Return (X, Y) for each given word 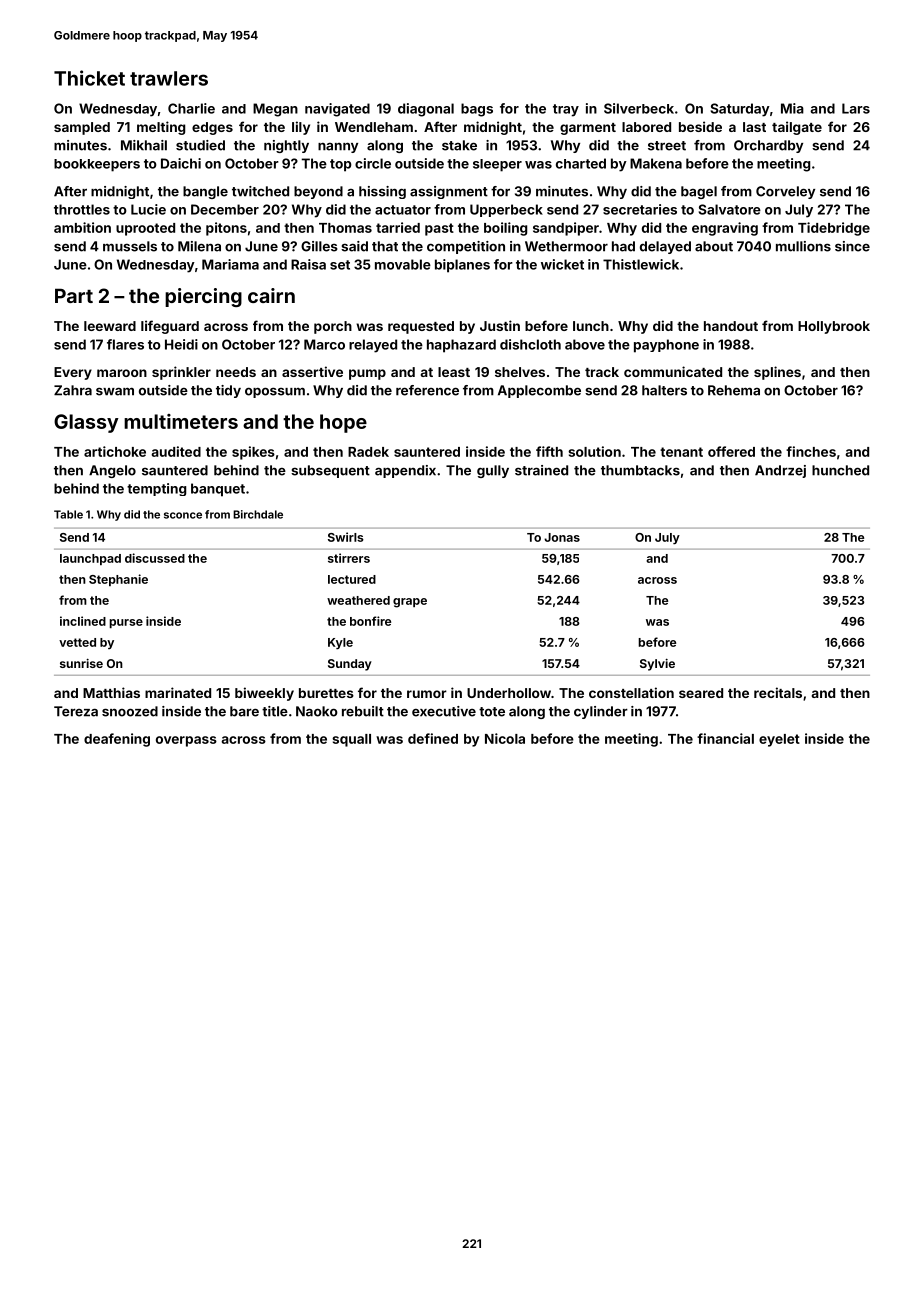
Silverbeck (639, 108)
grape (410, 603)
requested (421, 327)
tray (566, 110)
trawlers (169, 78)
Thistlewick (641, 264)
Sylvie (657, 665)
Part (74, 295)
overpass (186, 741)
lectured (352, 579)
